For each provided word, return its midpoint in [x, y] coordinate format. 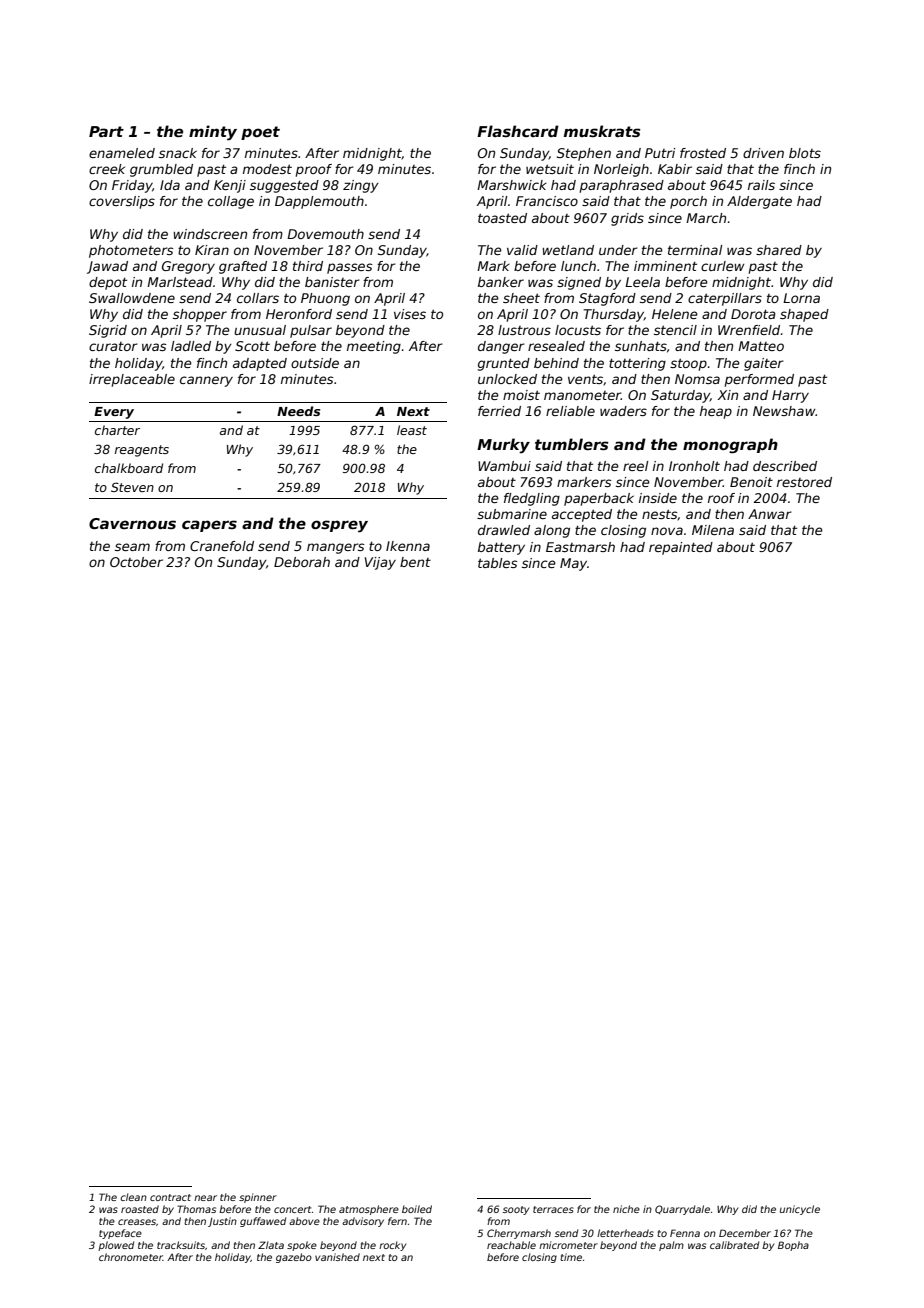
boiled [417, 1209]
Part [106, 131]
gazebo [294, 1258]
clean [133, 1197]
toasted [502, 218]
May [573, 564]
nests [660, 515]
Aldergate [759, 202]
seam [132, 547]
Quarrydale [682, 1210]
